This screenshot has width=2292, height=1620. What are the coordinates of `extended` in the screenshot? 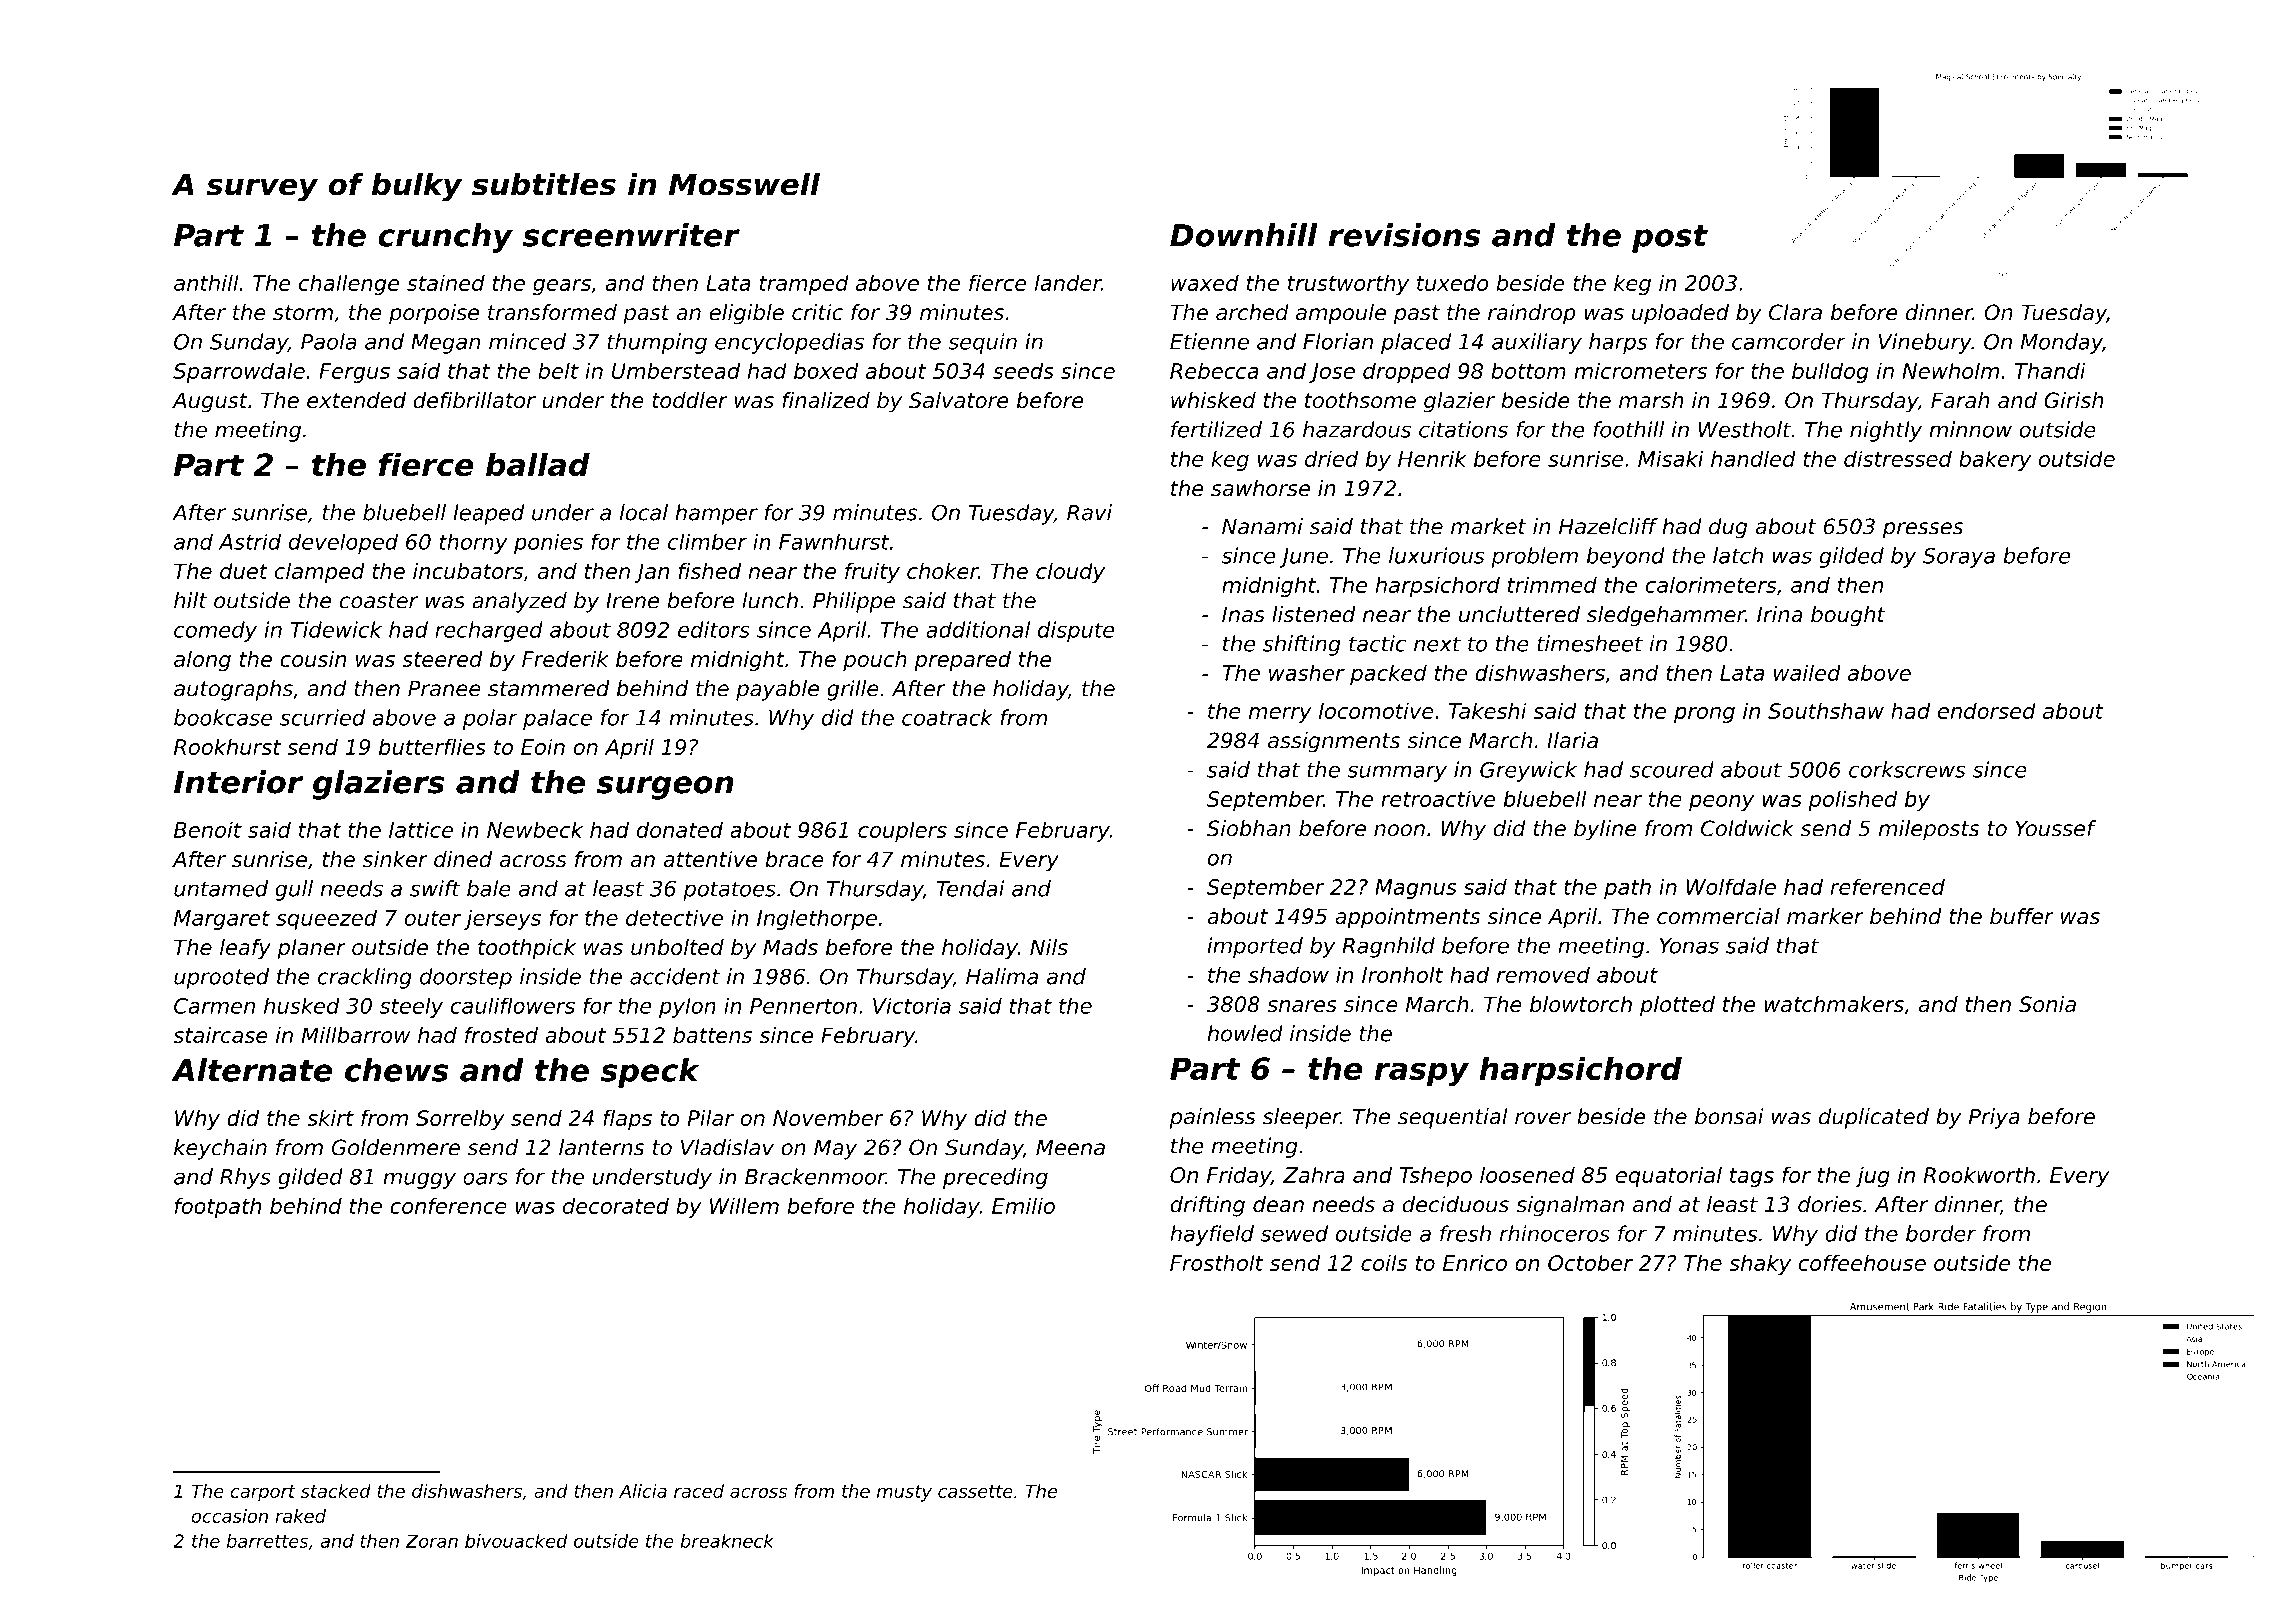 It's located at (356, 400).
